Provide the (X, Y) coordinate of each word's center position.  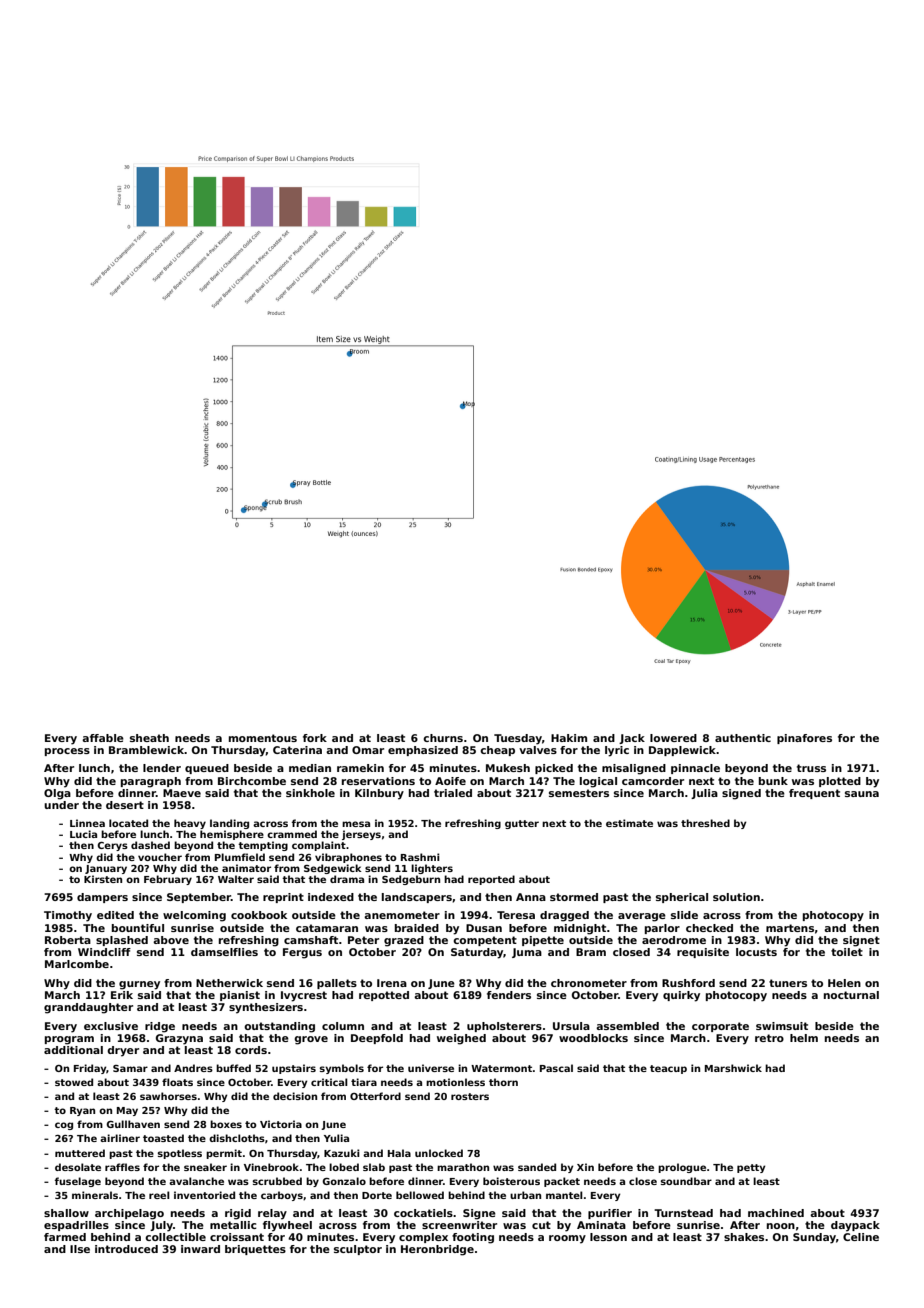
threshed (705, 823)
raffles (122, 1167)
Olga (57, 794)
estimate (629, 823)
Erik (122, 995)
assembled (627, 1026)
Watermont (501, 1068)
